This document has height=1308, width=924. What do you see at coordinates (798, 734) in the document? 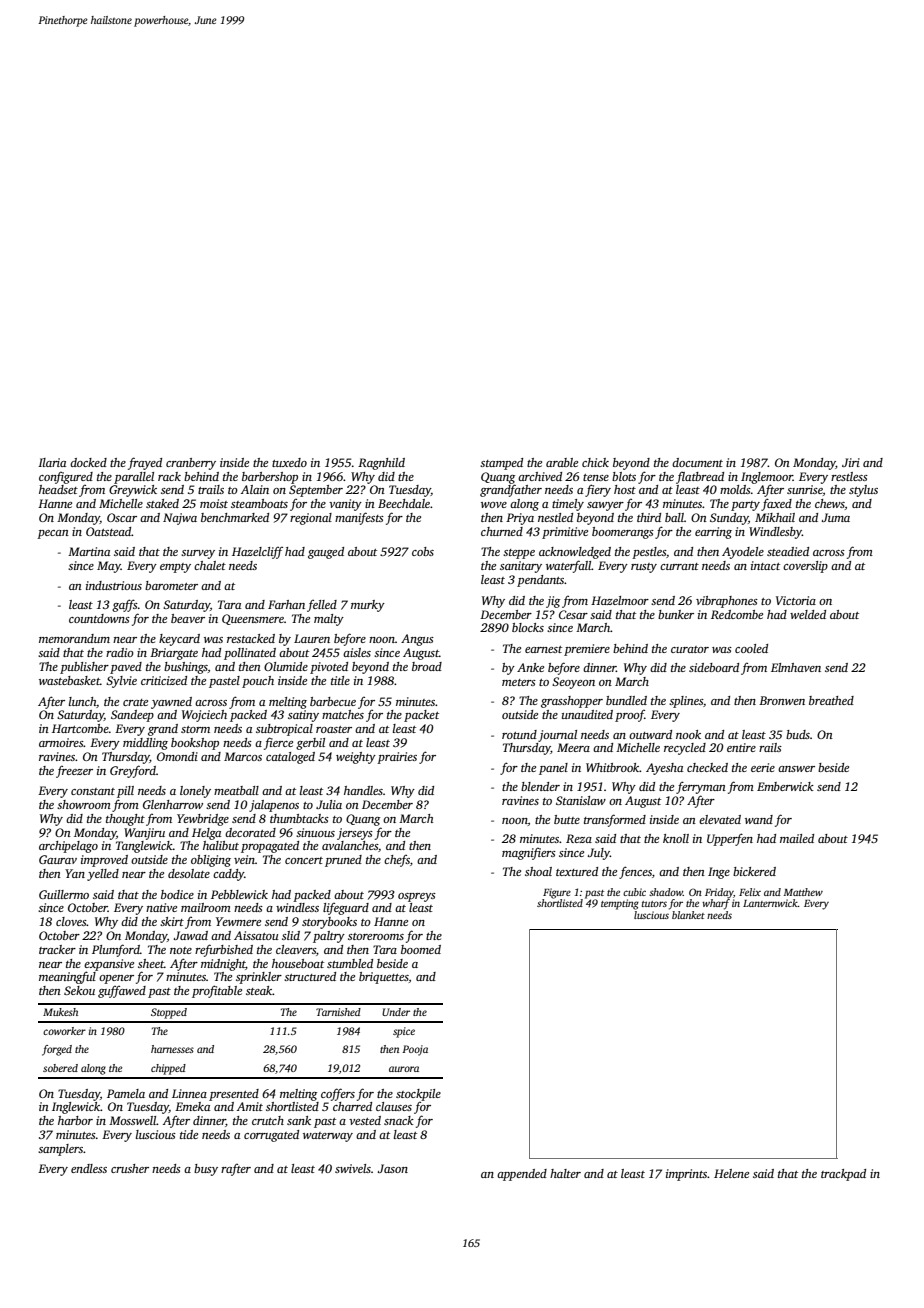
I see `buds` at bounding box center [798, 734].
